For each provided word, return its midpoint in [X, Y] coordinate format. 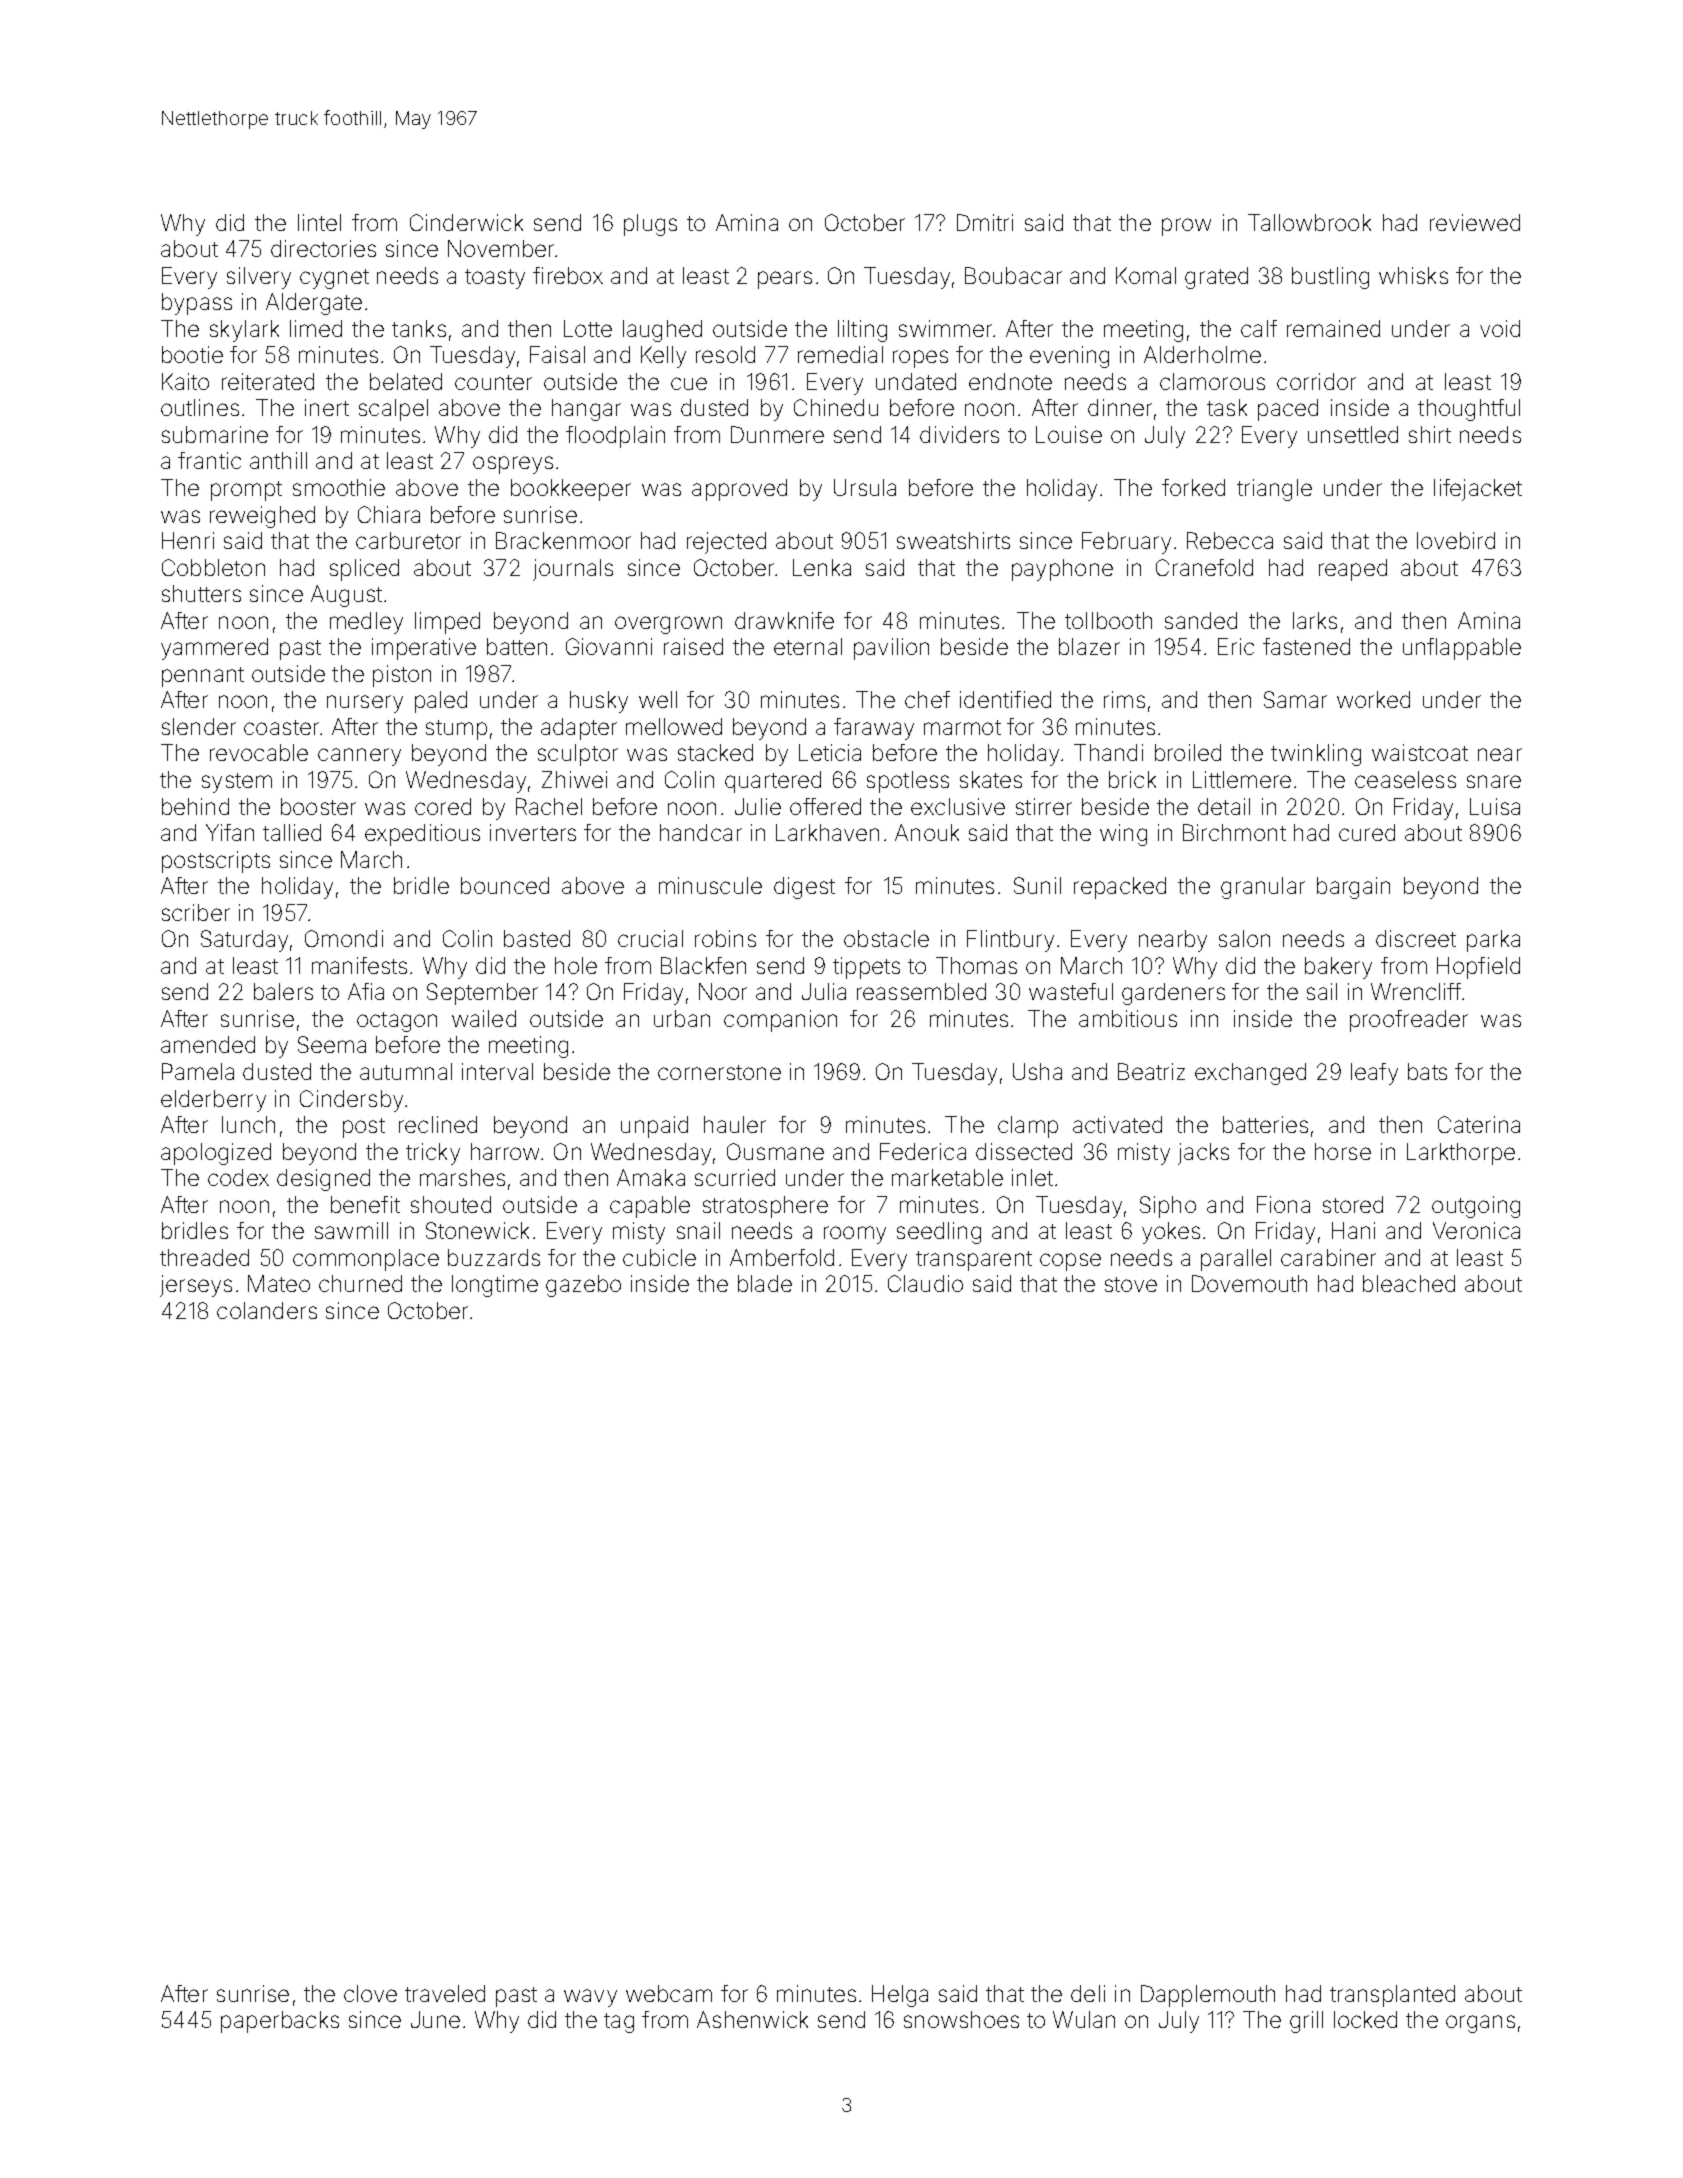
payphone [1062, 570]
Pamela [198, 1071]
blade [765, 1283]
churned [360, 1283]
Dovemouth [1249, 1283]
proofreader [1409, 1021]
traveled [445, 1993]
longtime [495, 1286]
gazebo [583, 1286]
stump [456, 730]
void [1500, 328]
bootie [192, 354]
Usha [1037, 1071]
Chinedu [836, 407]
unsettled [1353, 434]
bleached [1409, 1283]
